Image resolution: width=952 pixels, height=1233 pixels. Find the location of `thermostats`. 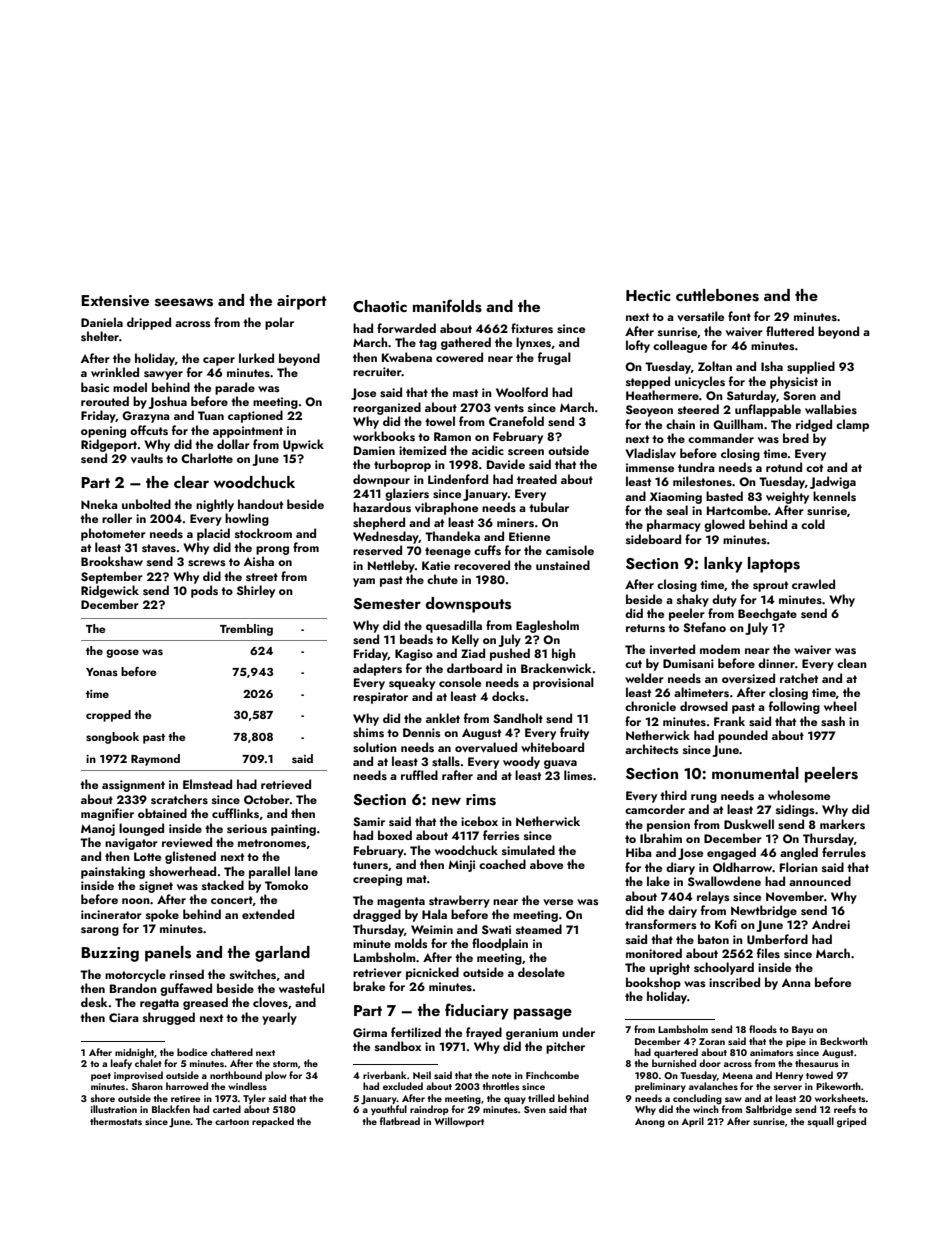

thermostats is located at coordinates (116, 1121).
